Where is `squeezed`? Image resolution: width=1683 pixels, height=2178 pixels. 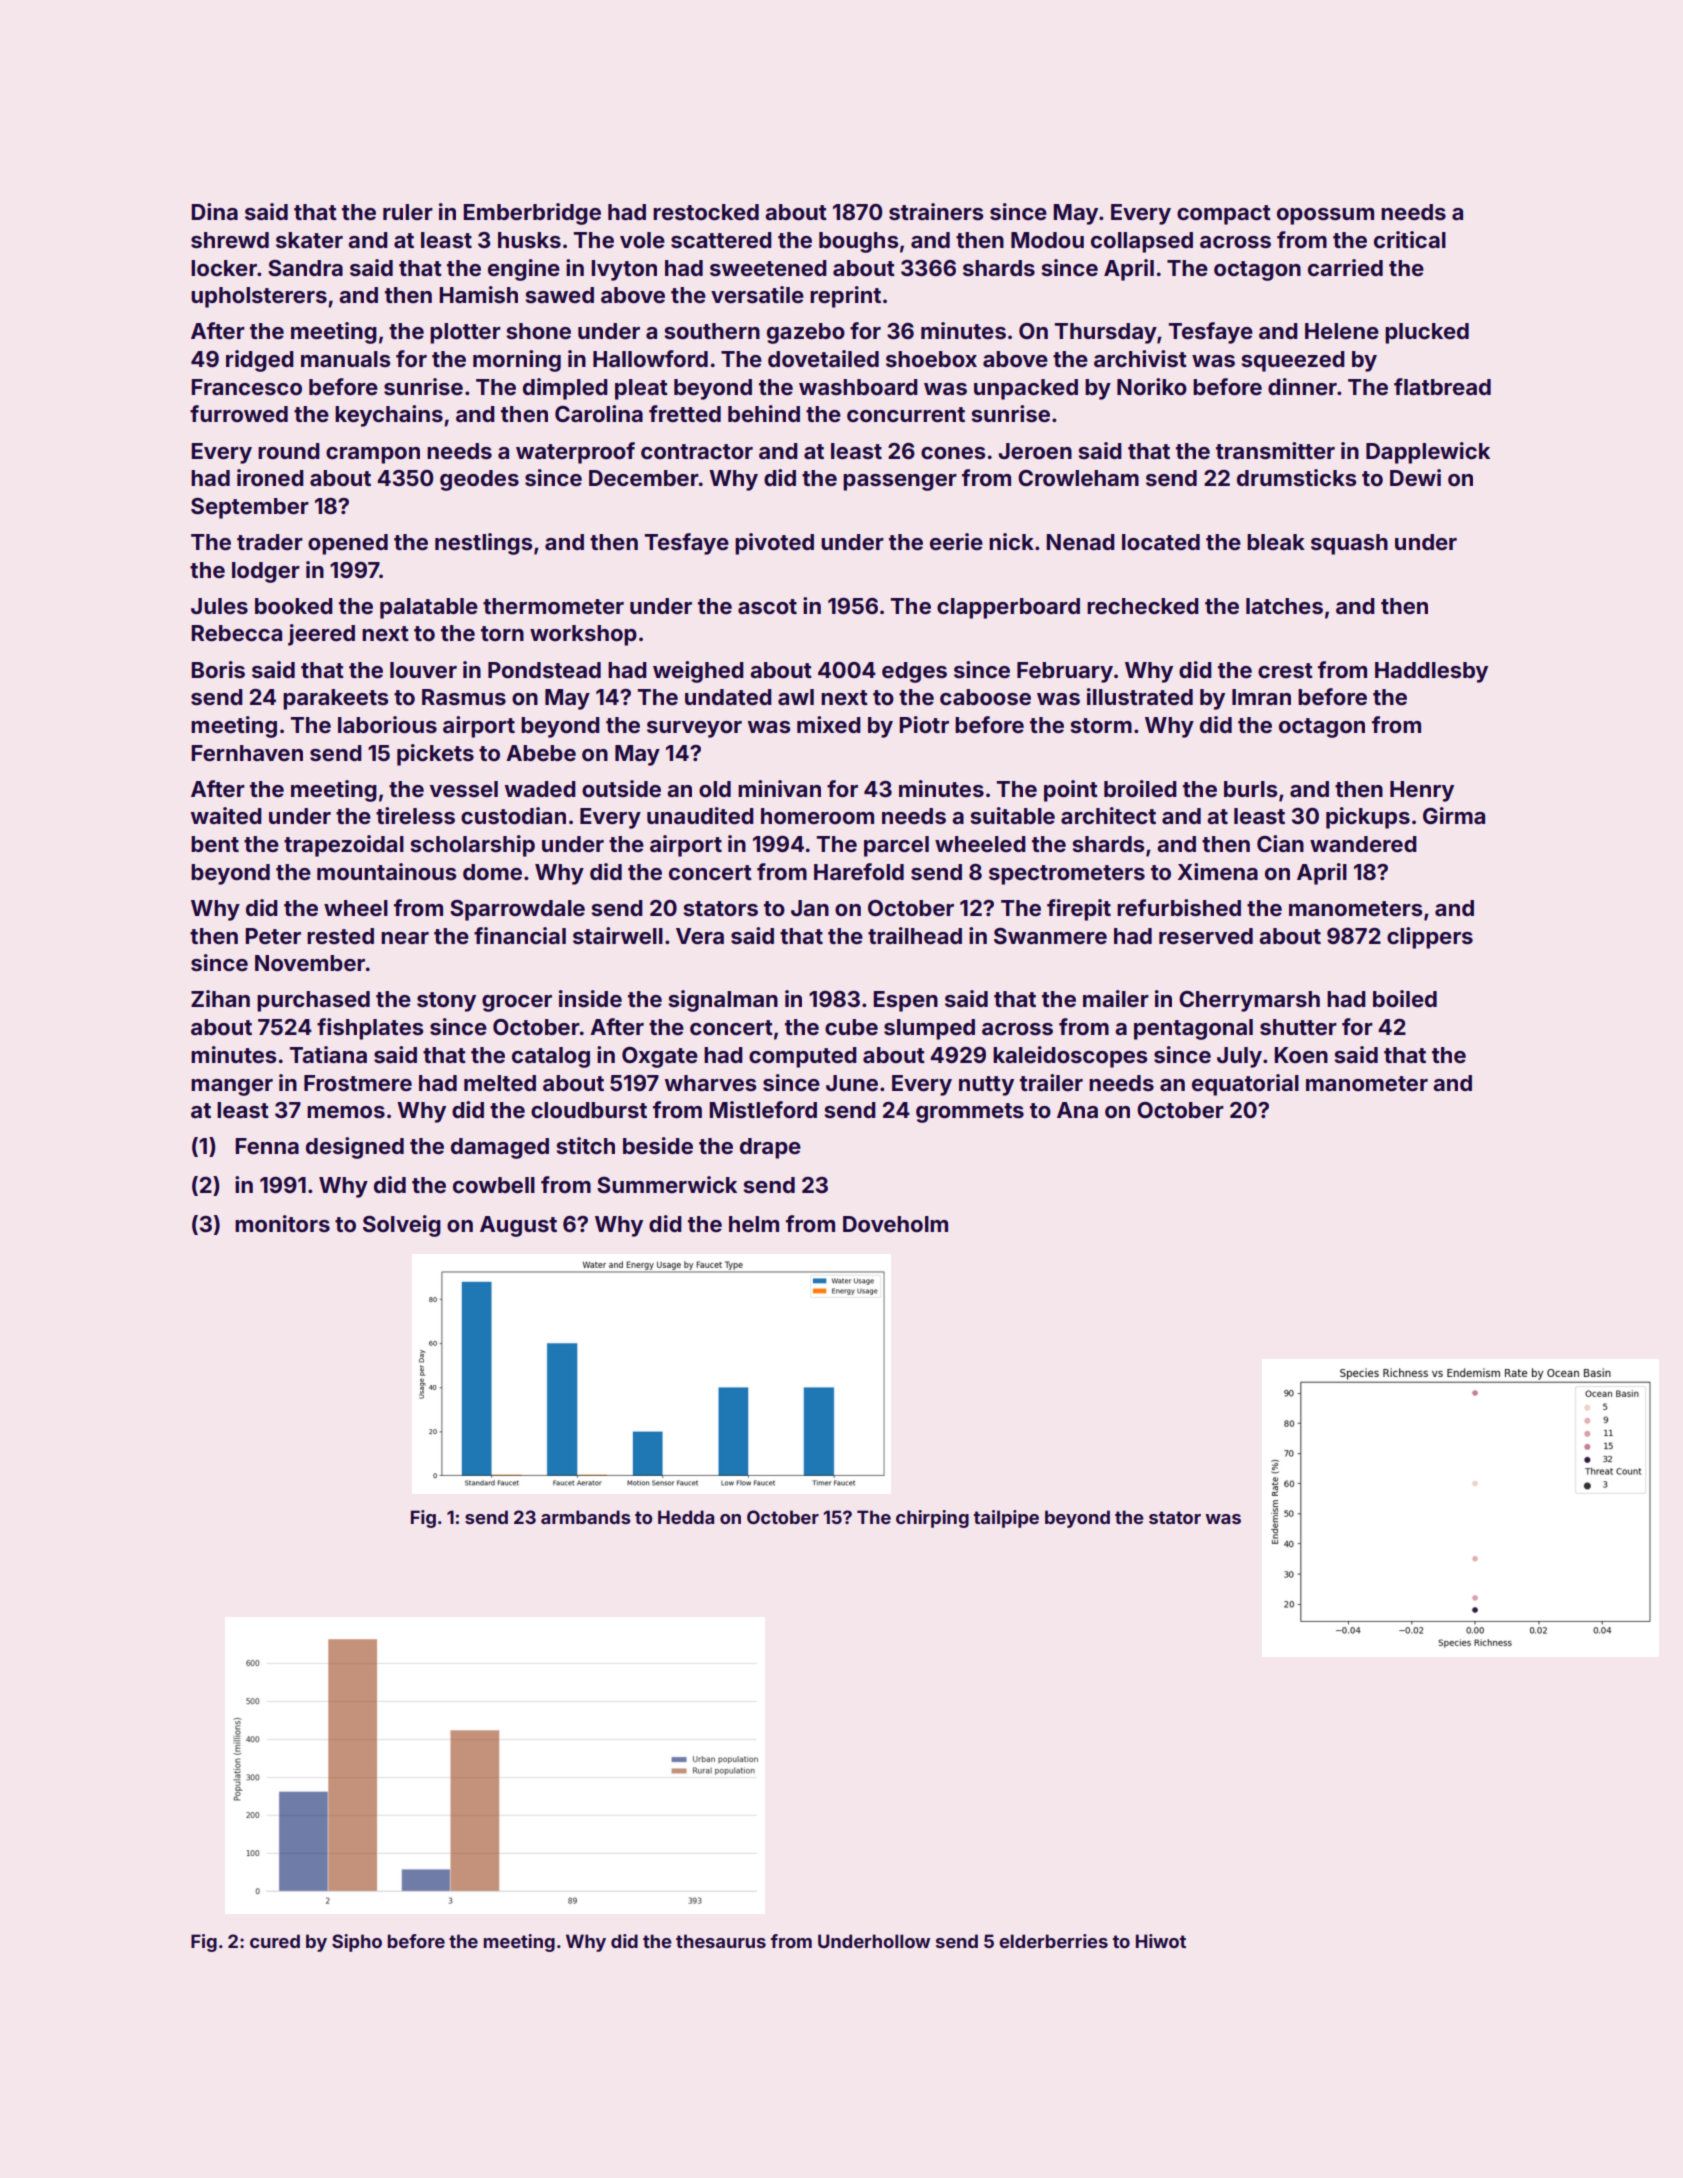 squeezed is located at coordinates (1293, 361).
